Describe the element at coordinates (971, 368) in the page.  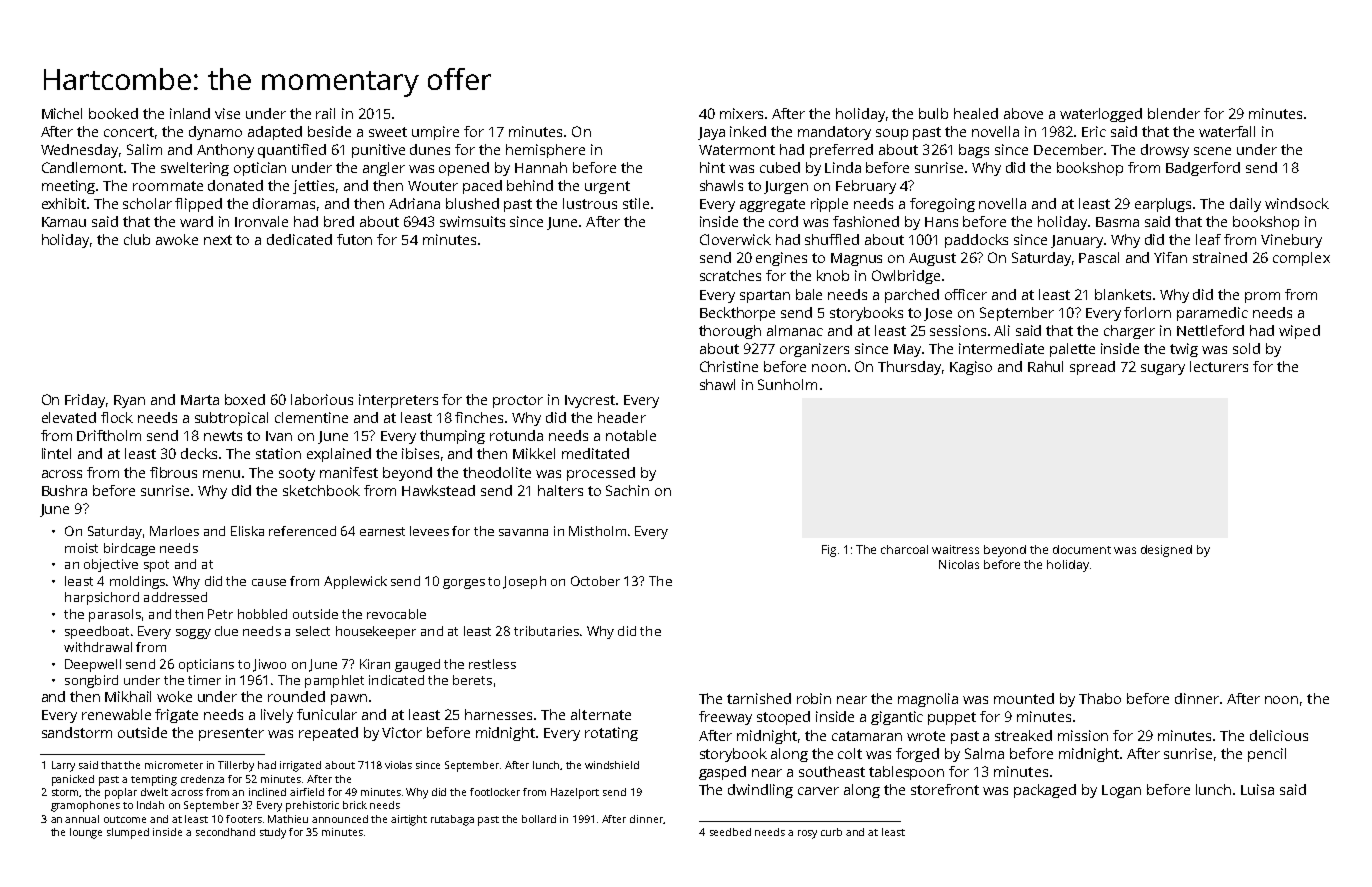
I see `Kagiso` at that location.
